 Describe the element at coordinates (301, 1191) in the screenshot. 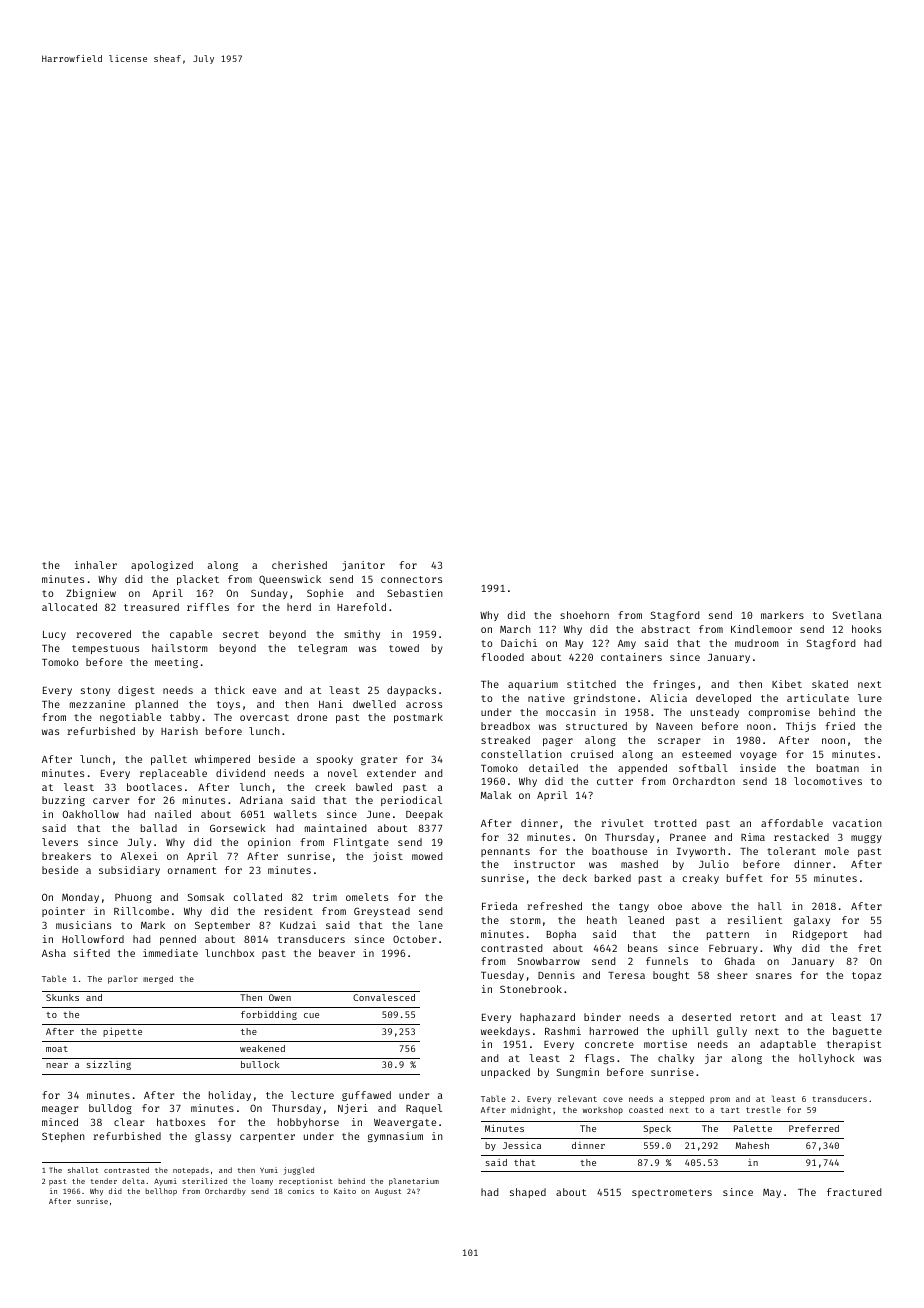

I see `comics` at that location.
